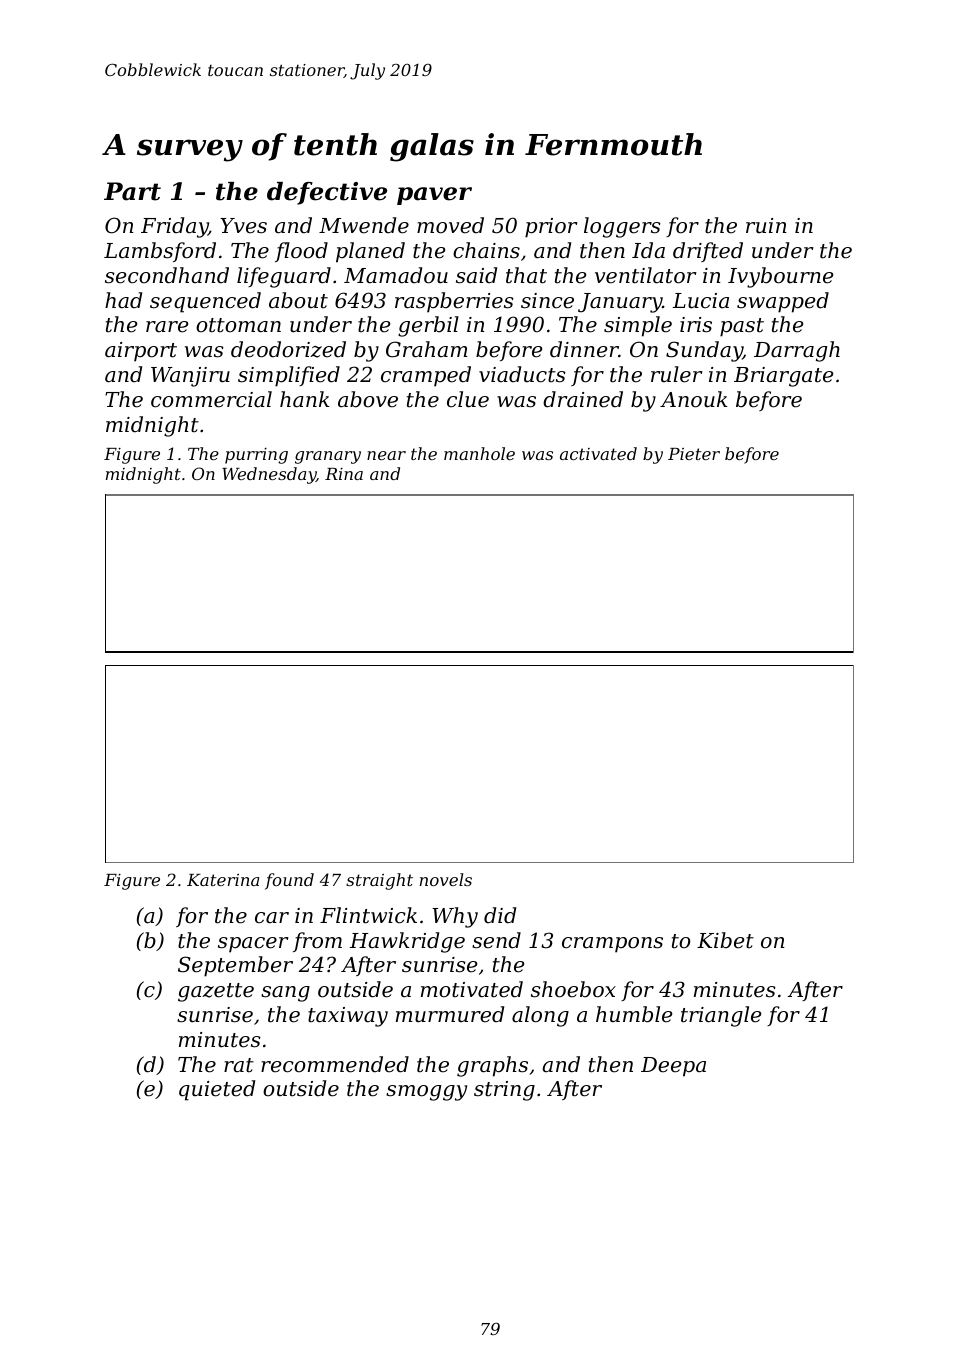 This document has height=1362, width=959. Describe the element at coordinates (289, 881) in the document. I see `found` at that location.
